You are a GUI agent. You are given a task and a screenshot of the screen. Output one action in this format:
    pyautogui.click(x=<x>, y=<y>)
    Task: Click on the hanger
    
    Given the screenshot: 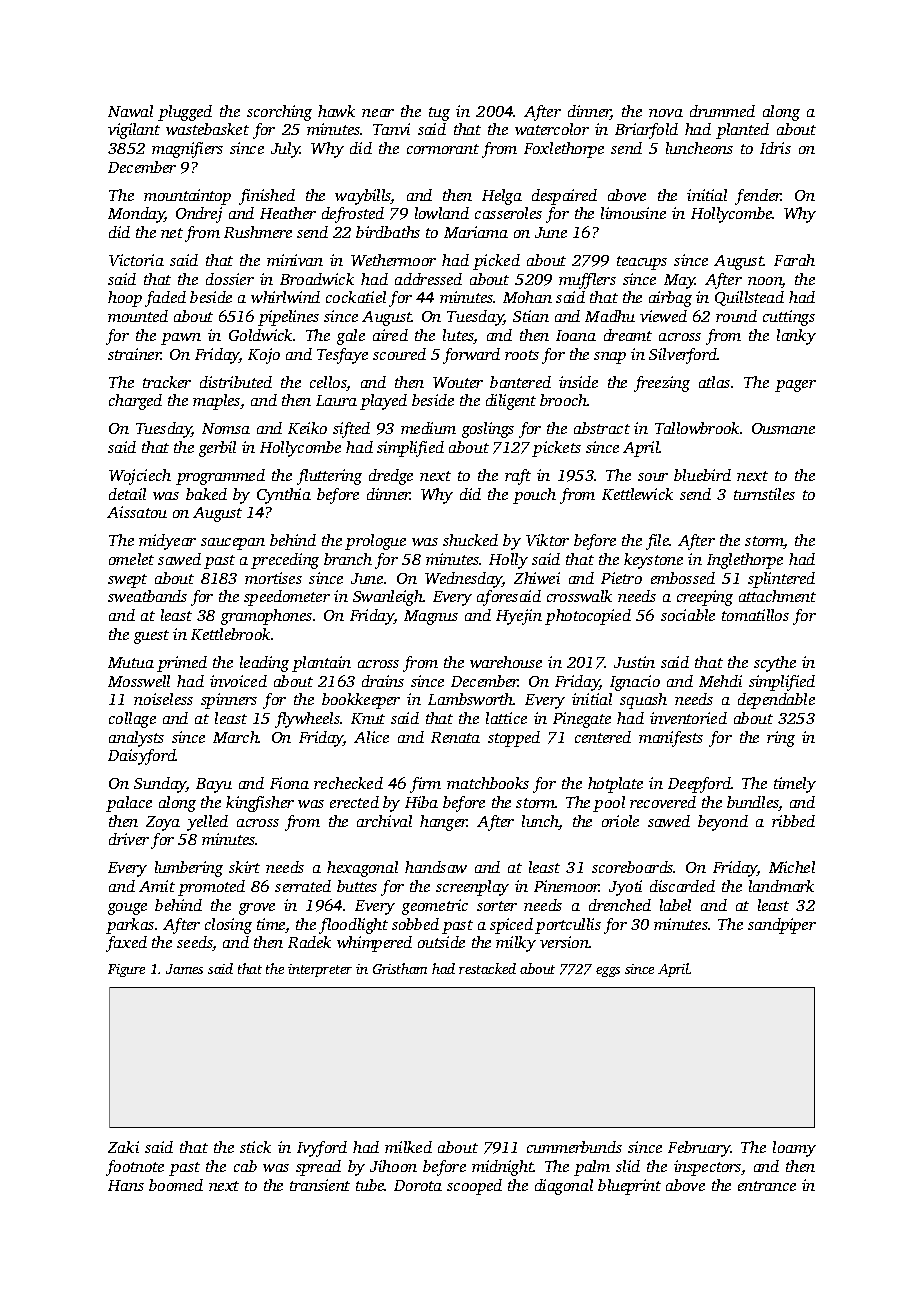 What is the action you would take?
    pyautogui.click(x=443, y=823)
